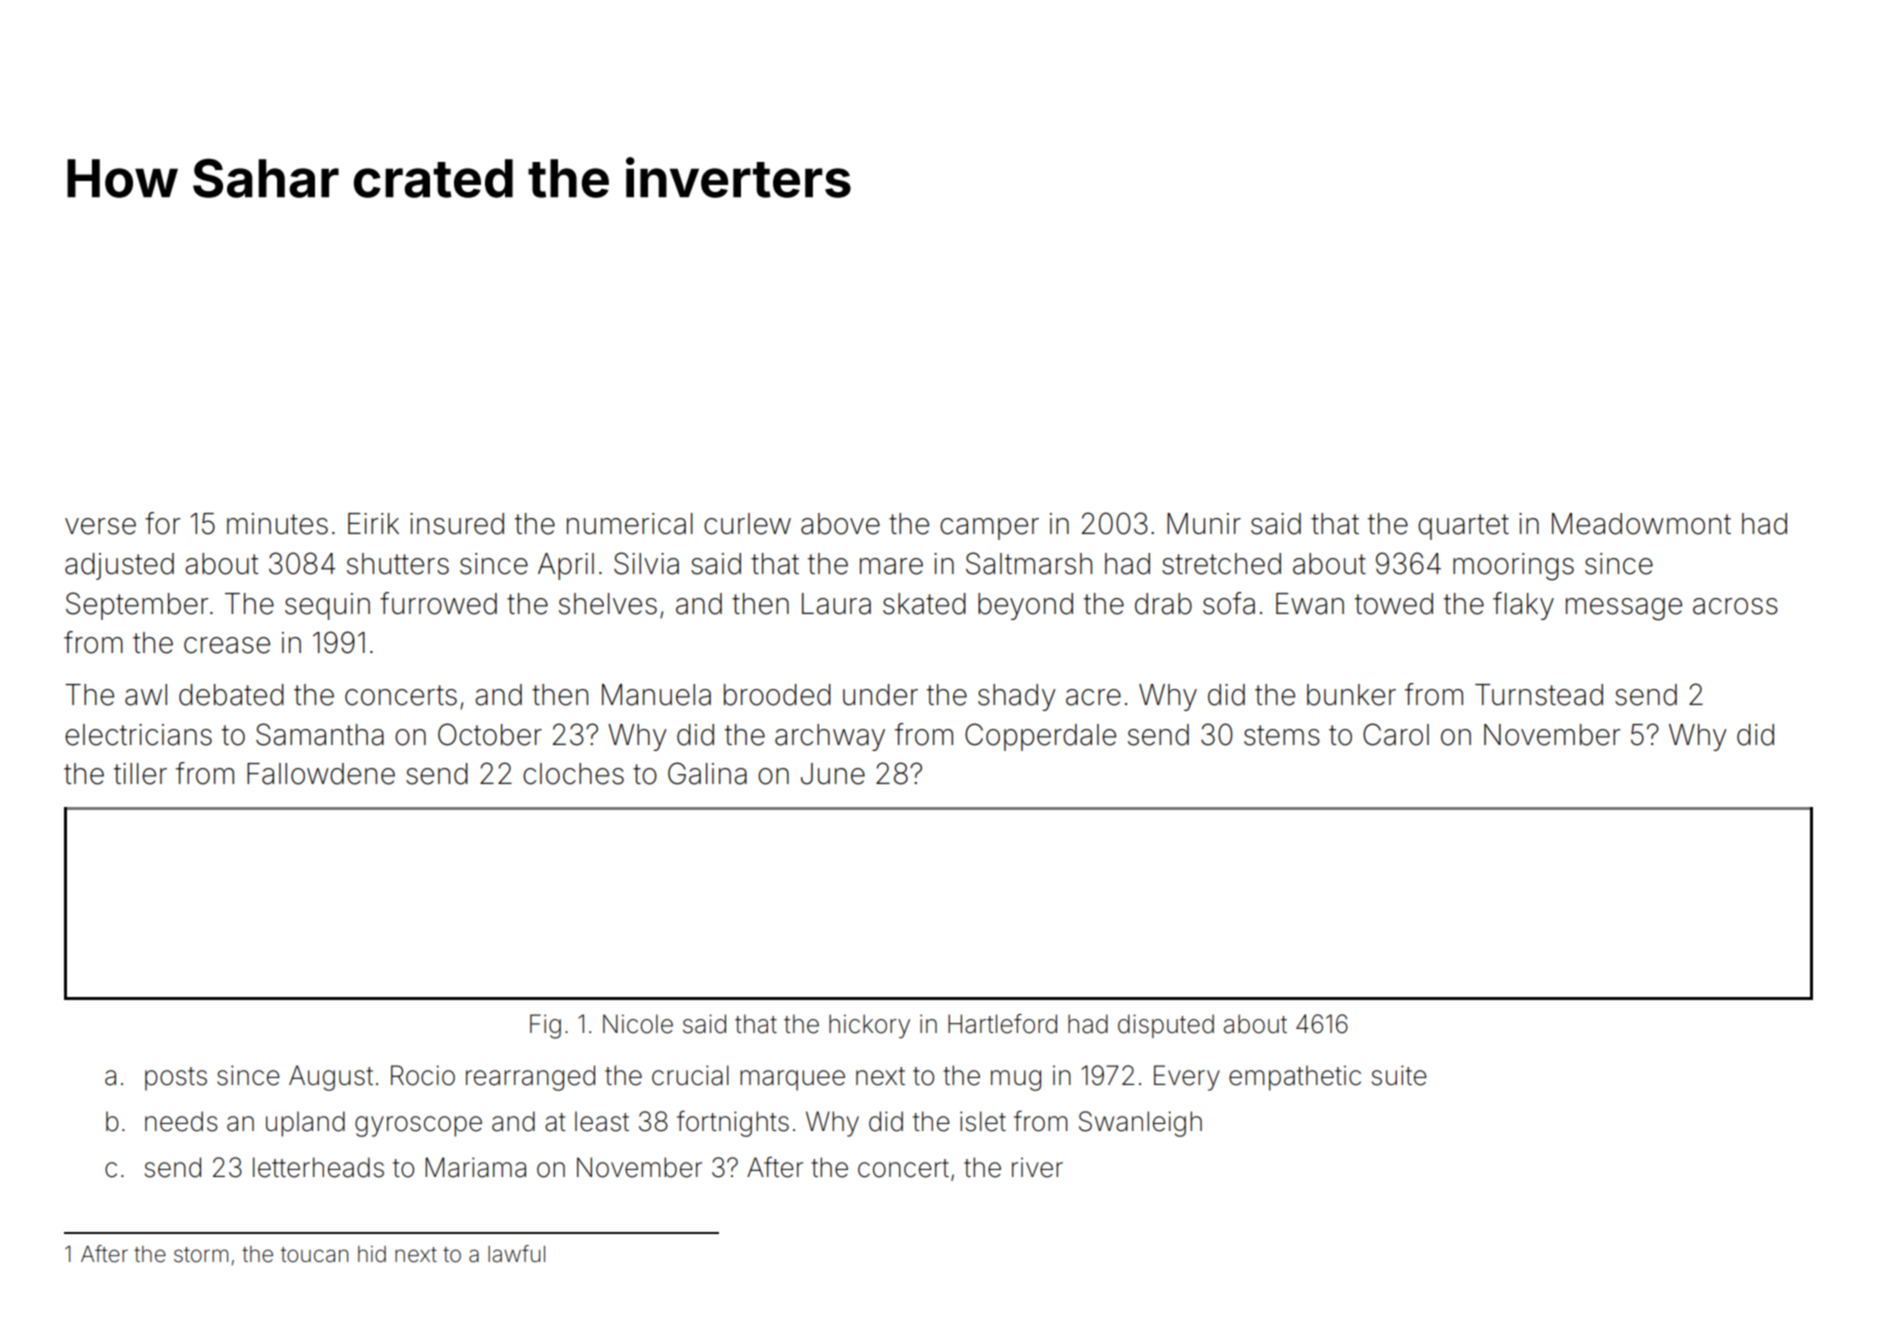 The image size is (1877, 1327). Describe the element at coordinates (924, 604) in the screenshot. I see `skated` at that location.
